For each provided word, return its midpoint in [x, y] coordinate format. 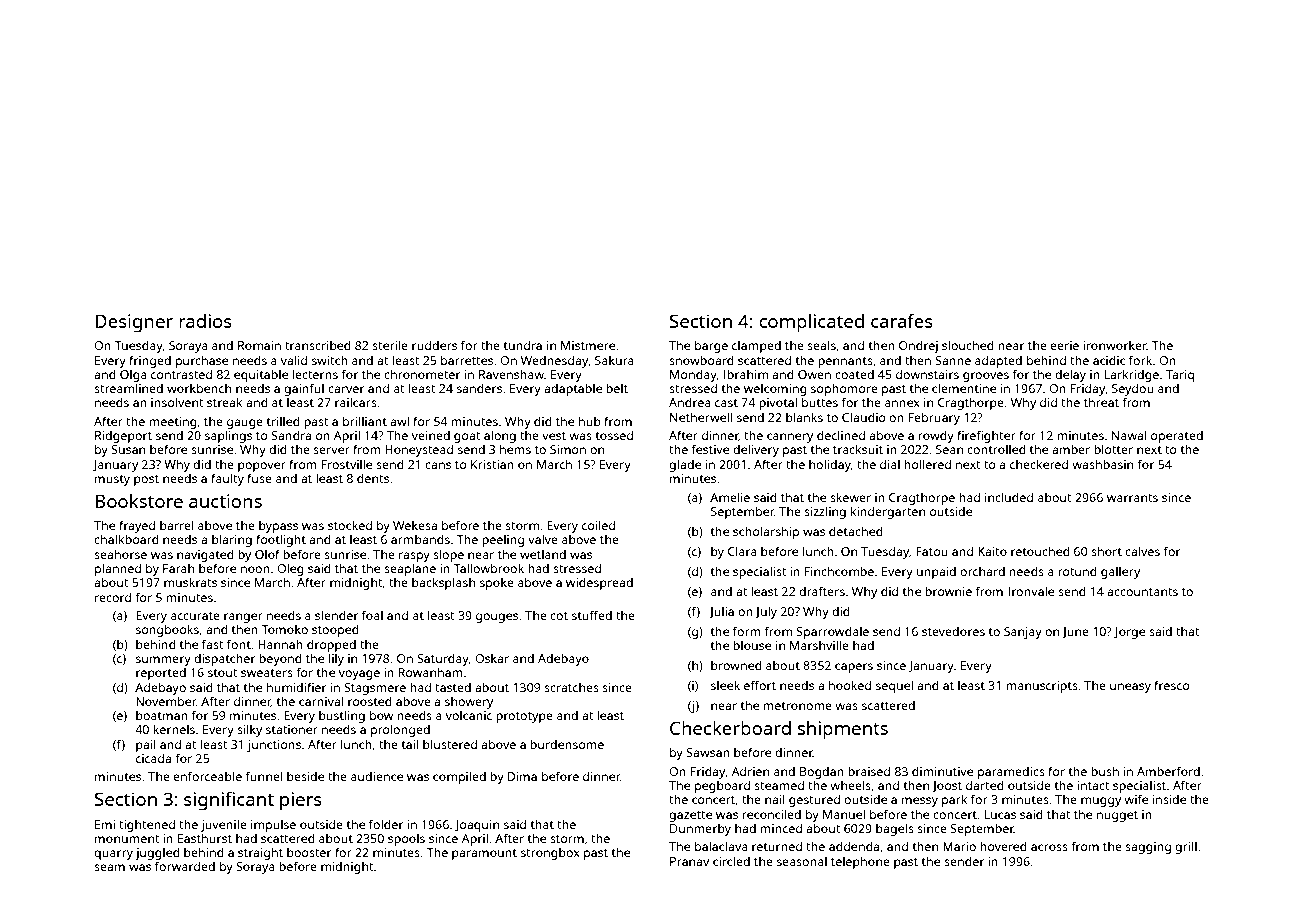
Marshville [819, 645]
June [1075, 633]
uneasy [1130, 688]
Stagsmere [375, 689]
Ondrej [918, 347]
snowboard [701, 360]
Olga [133, 375]
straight [260, 853]
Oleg [290, 569]
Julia [721, 612]
